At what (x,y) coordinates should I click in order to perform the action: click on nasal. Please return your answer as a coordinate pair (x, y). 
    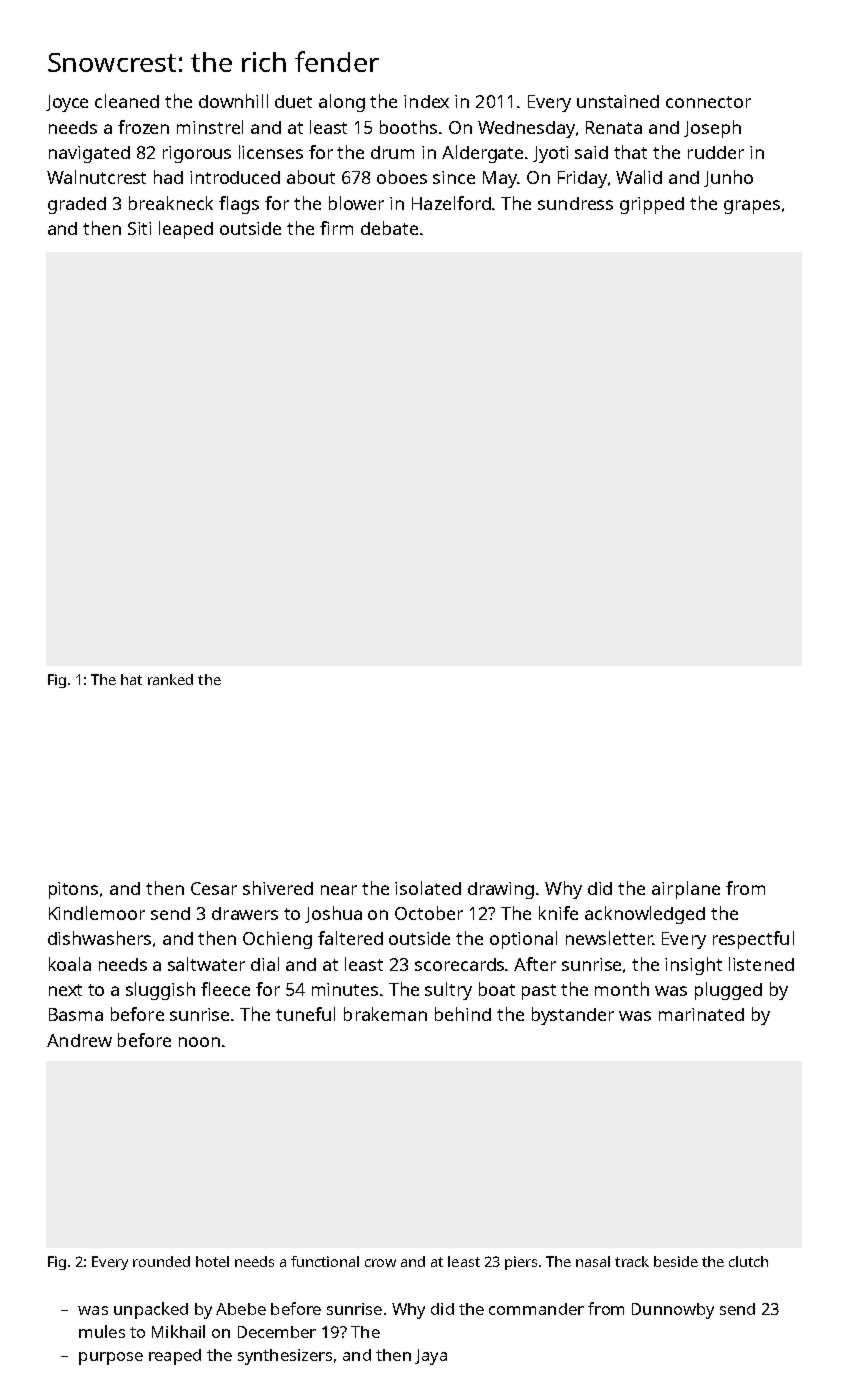
    Looking at the image, I should click on (593, 1261).
